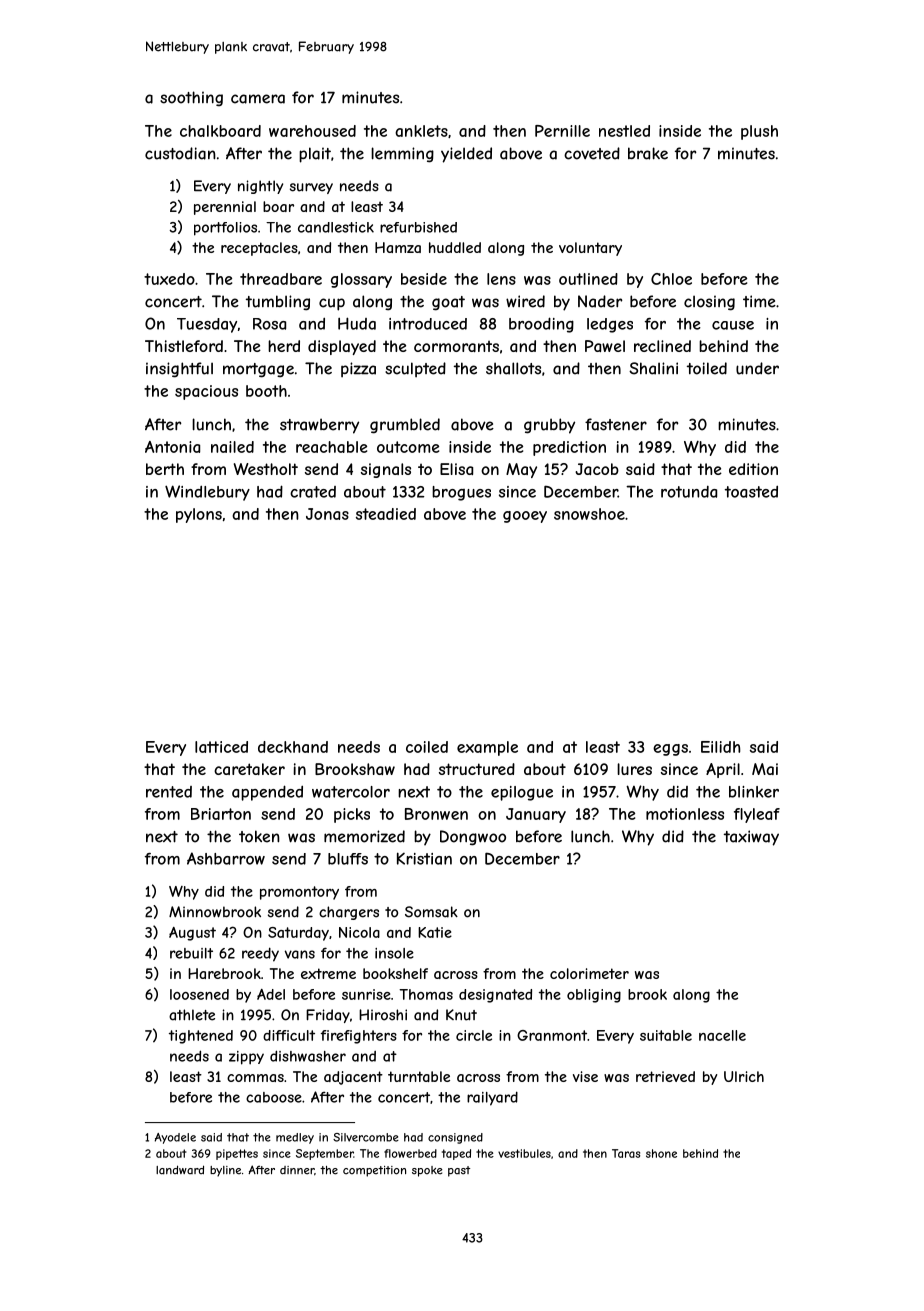 The image size is (924, 1311). I want to click on coiled, so click(427, 747).
